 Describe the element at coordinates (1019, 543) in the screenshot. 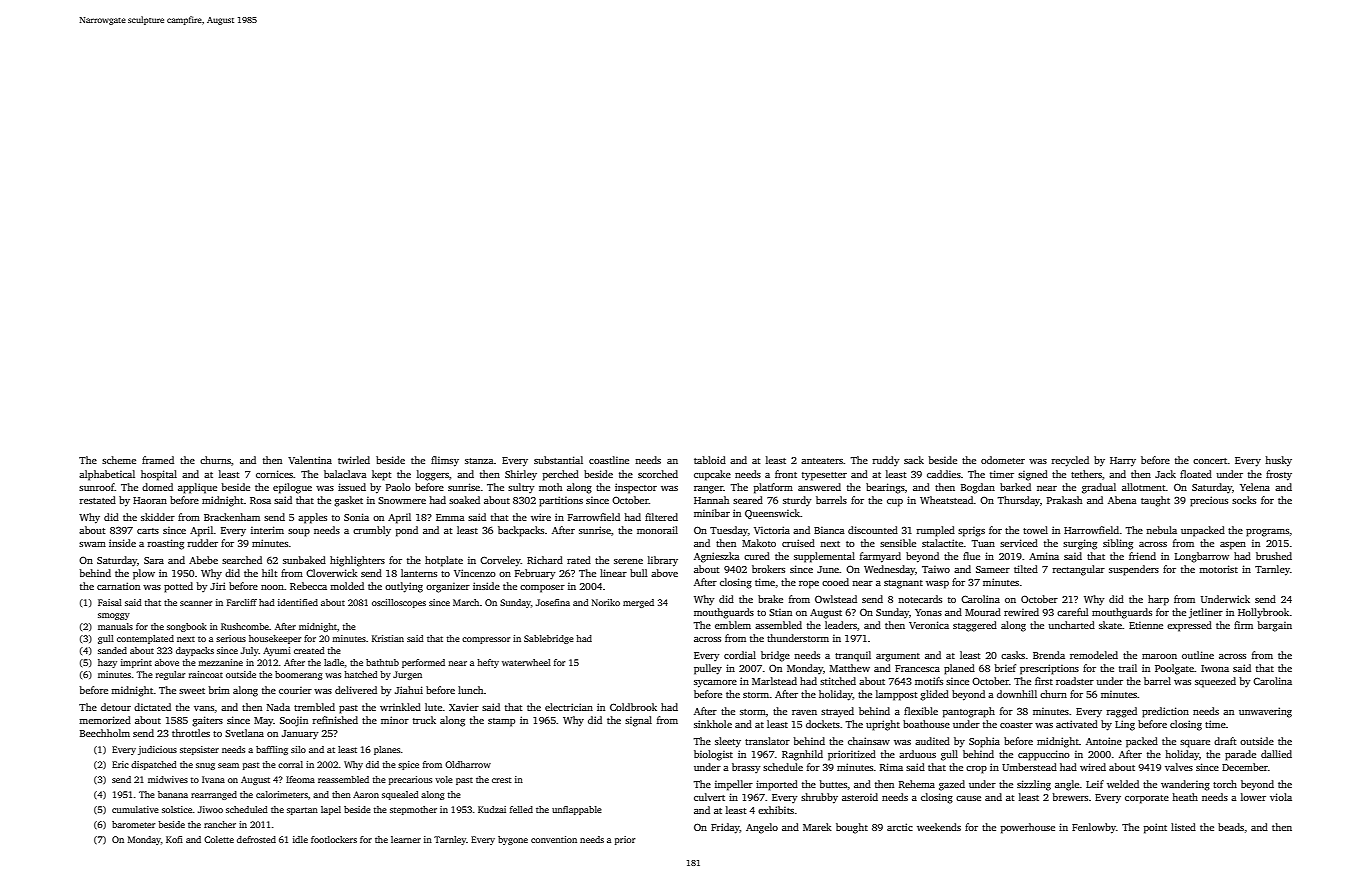

I see `serviced` at that location.
